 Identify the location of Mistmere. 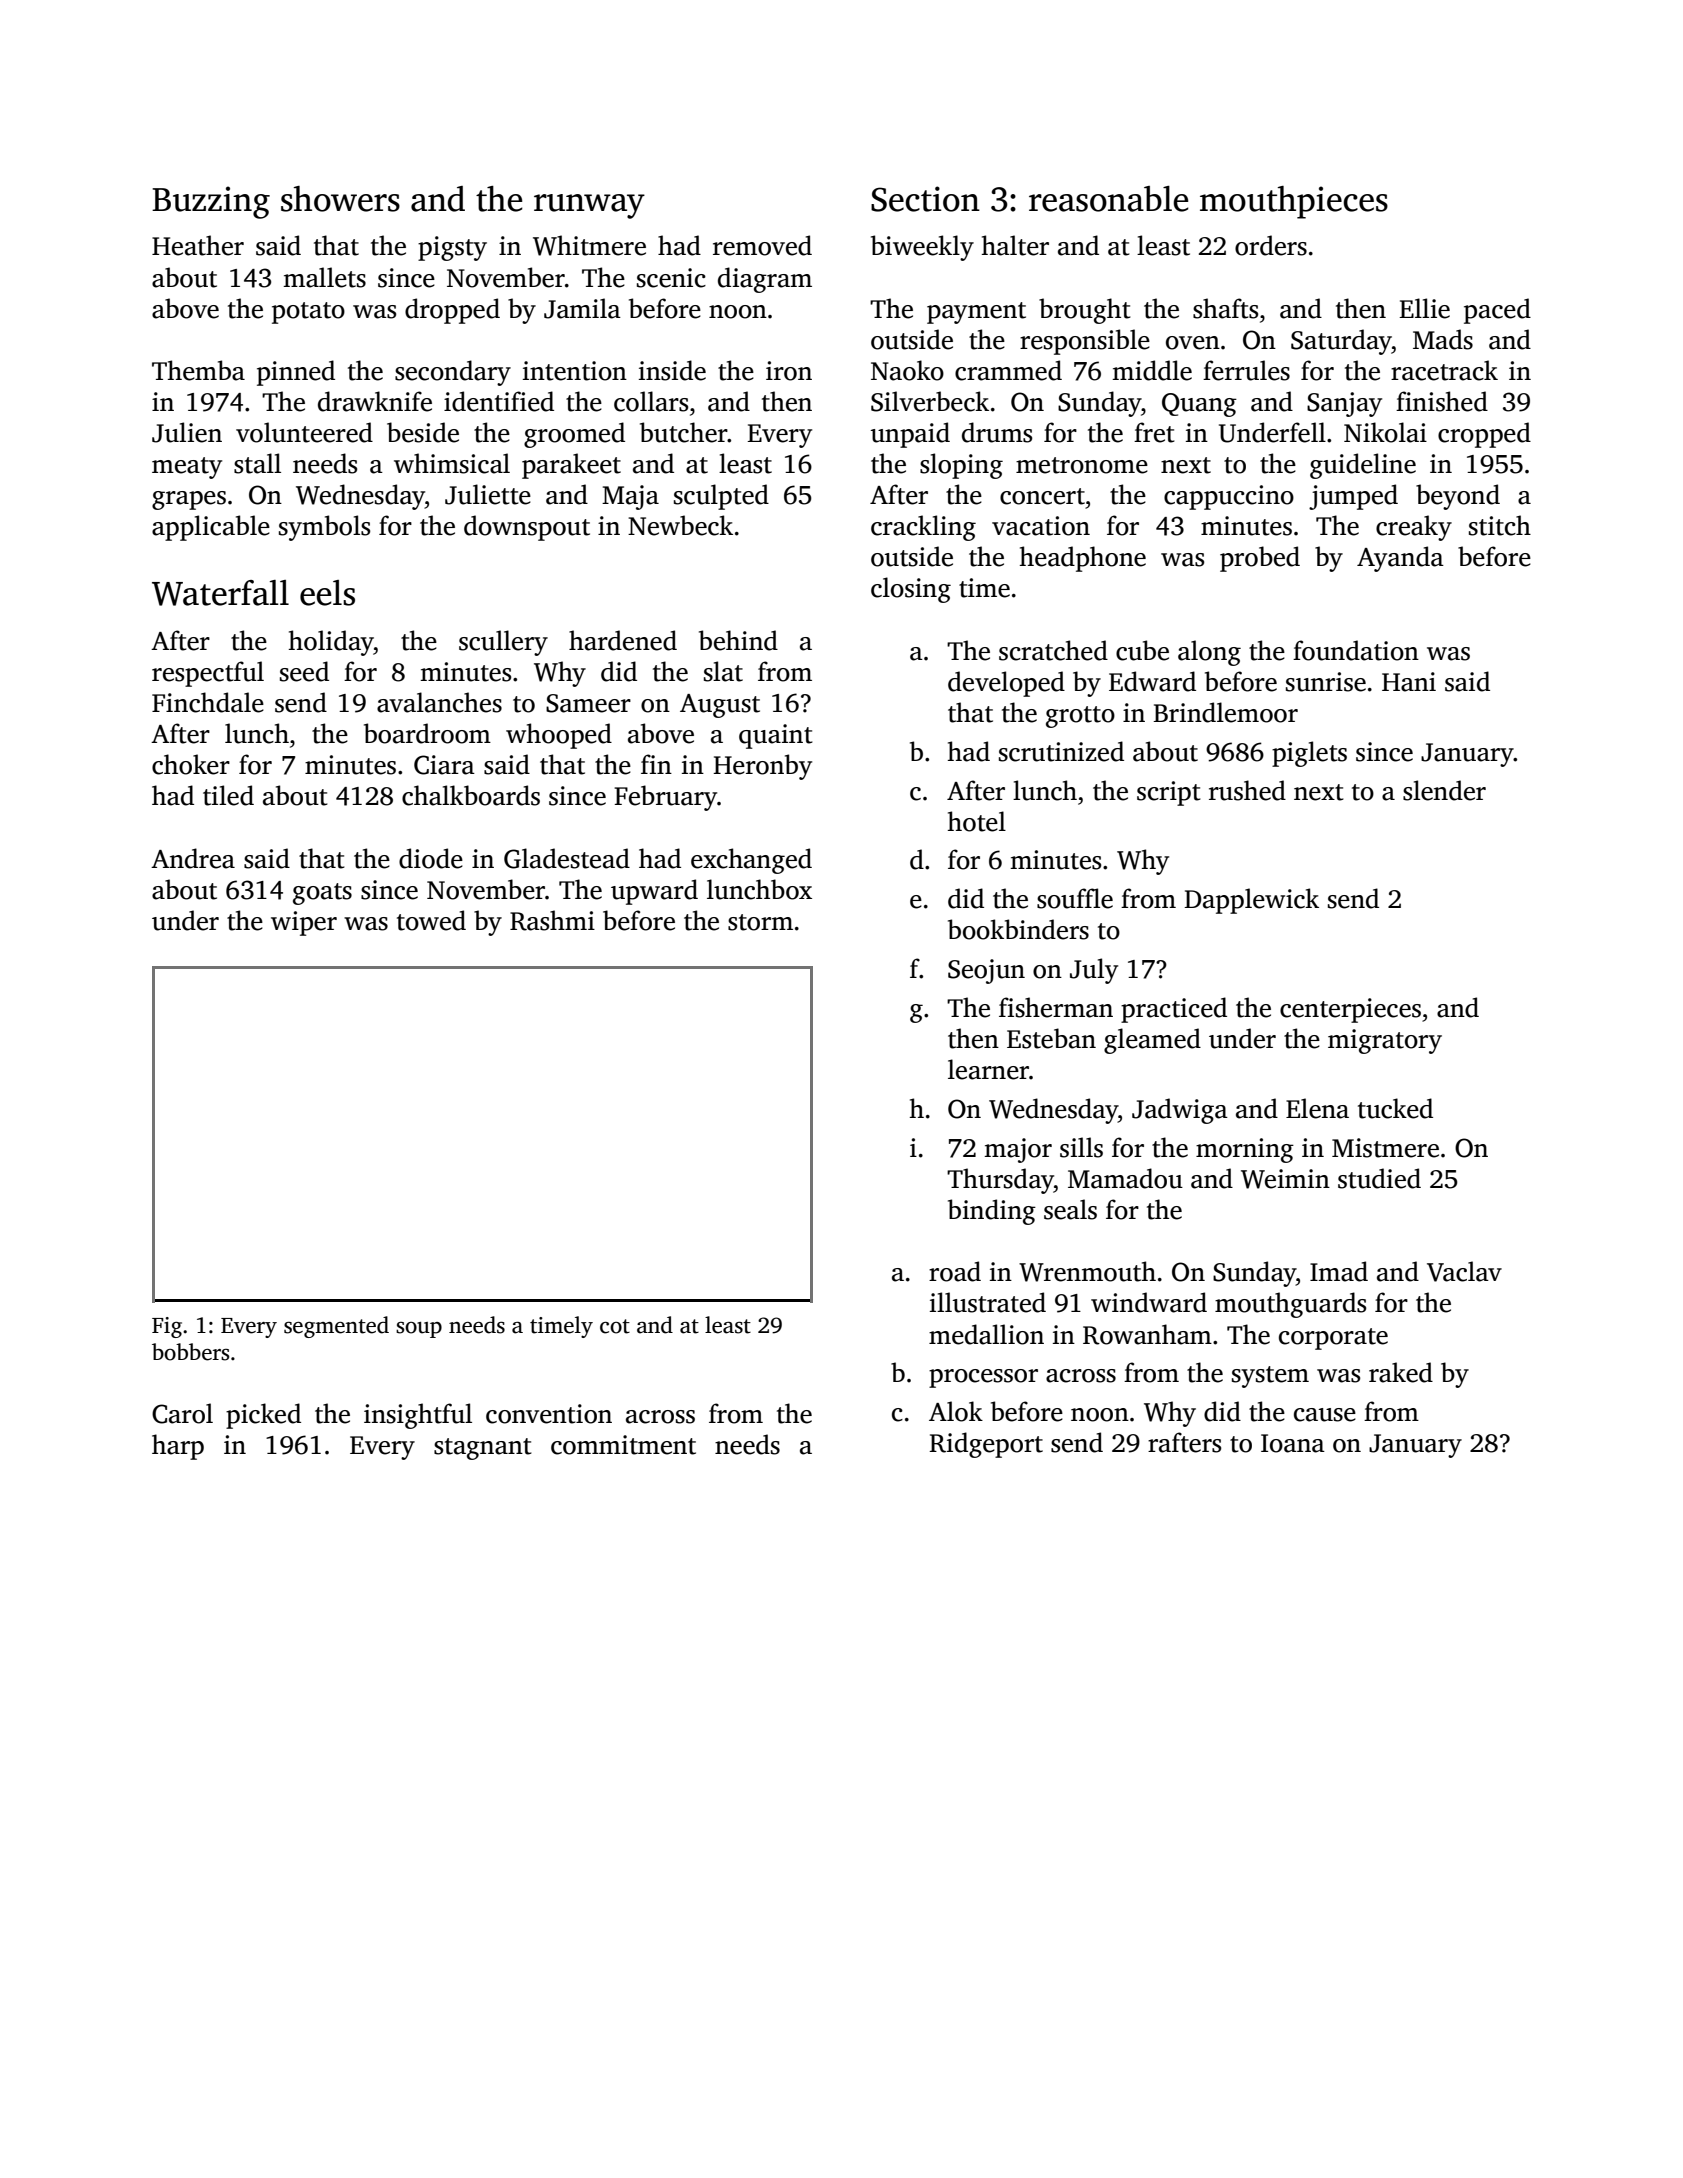
(1385, 1148).
